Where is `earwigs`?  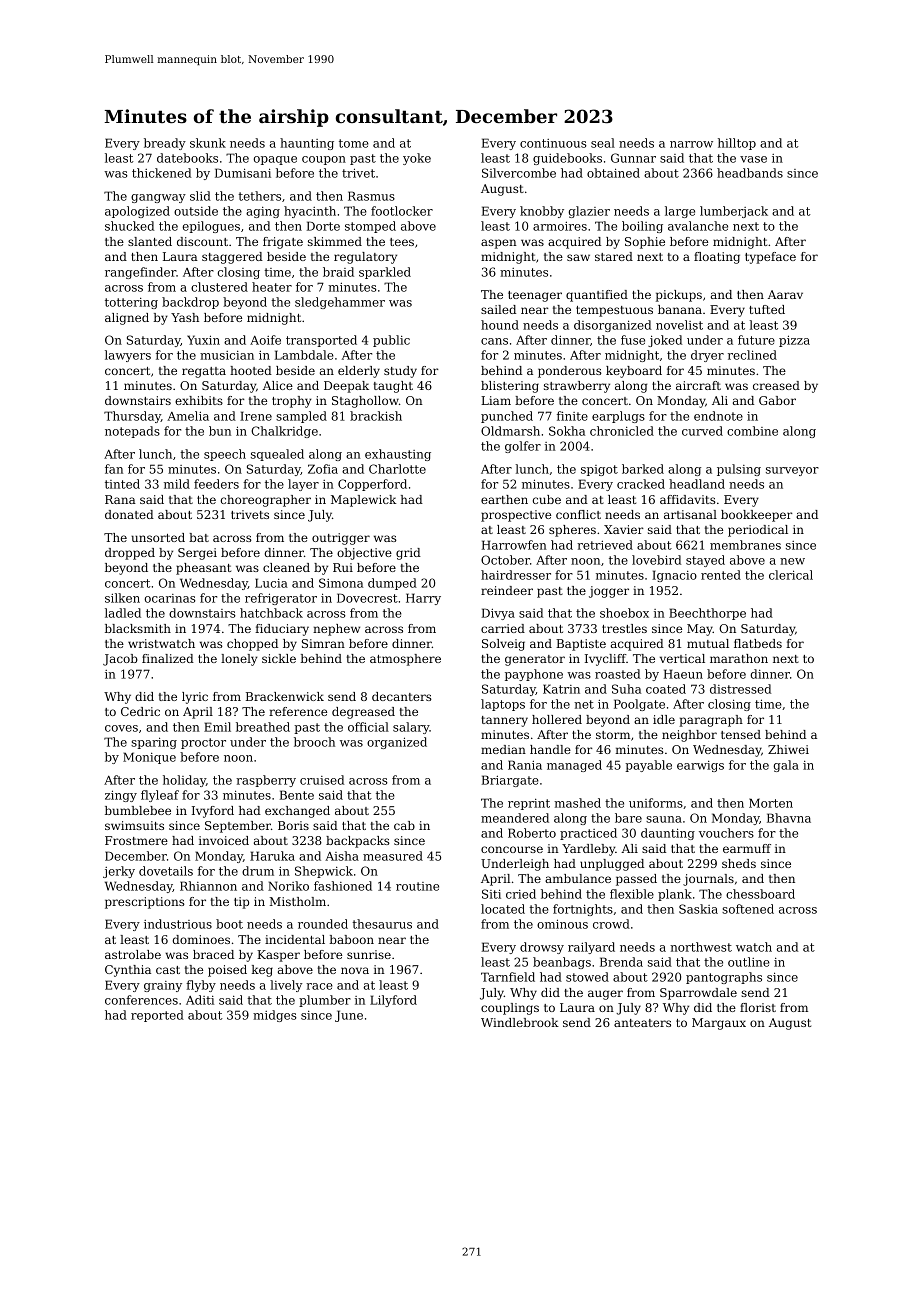
earwigs is located at coordinates (700, 766).
